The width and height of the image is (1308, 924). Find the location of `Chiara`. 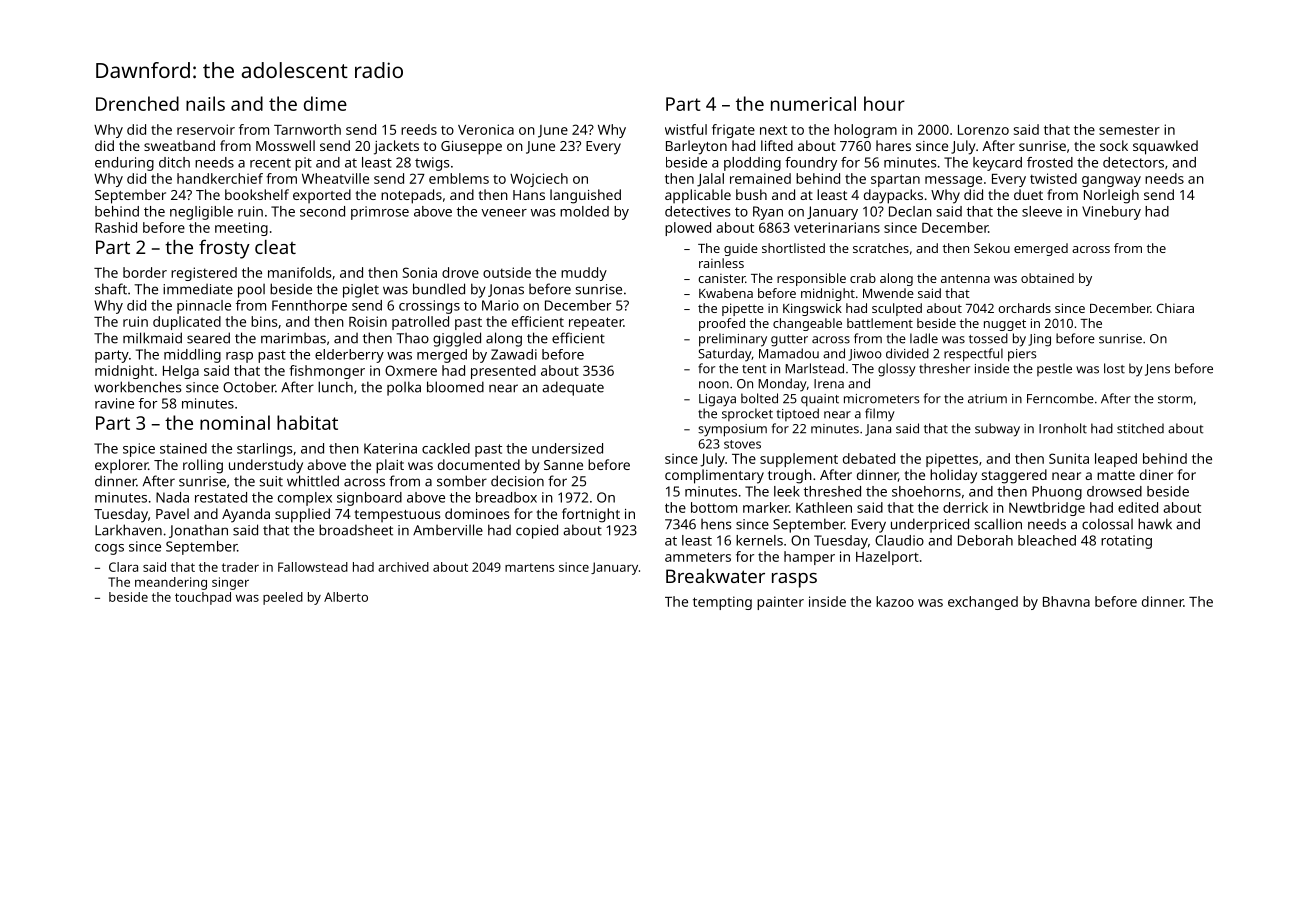

Chiara is located at coordinates (1175, 308).
